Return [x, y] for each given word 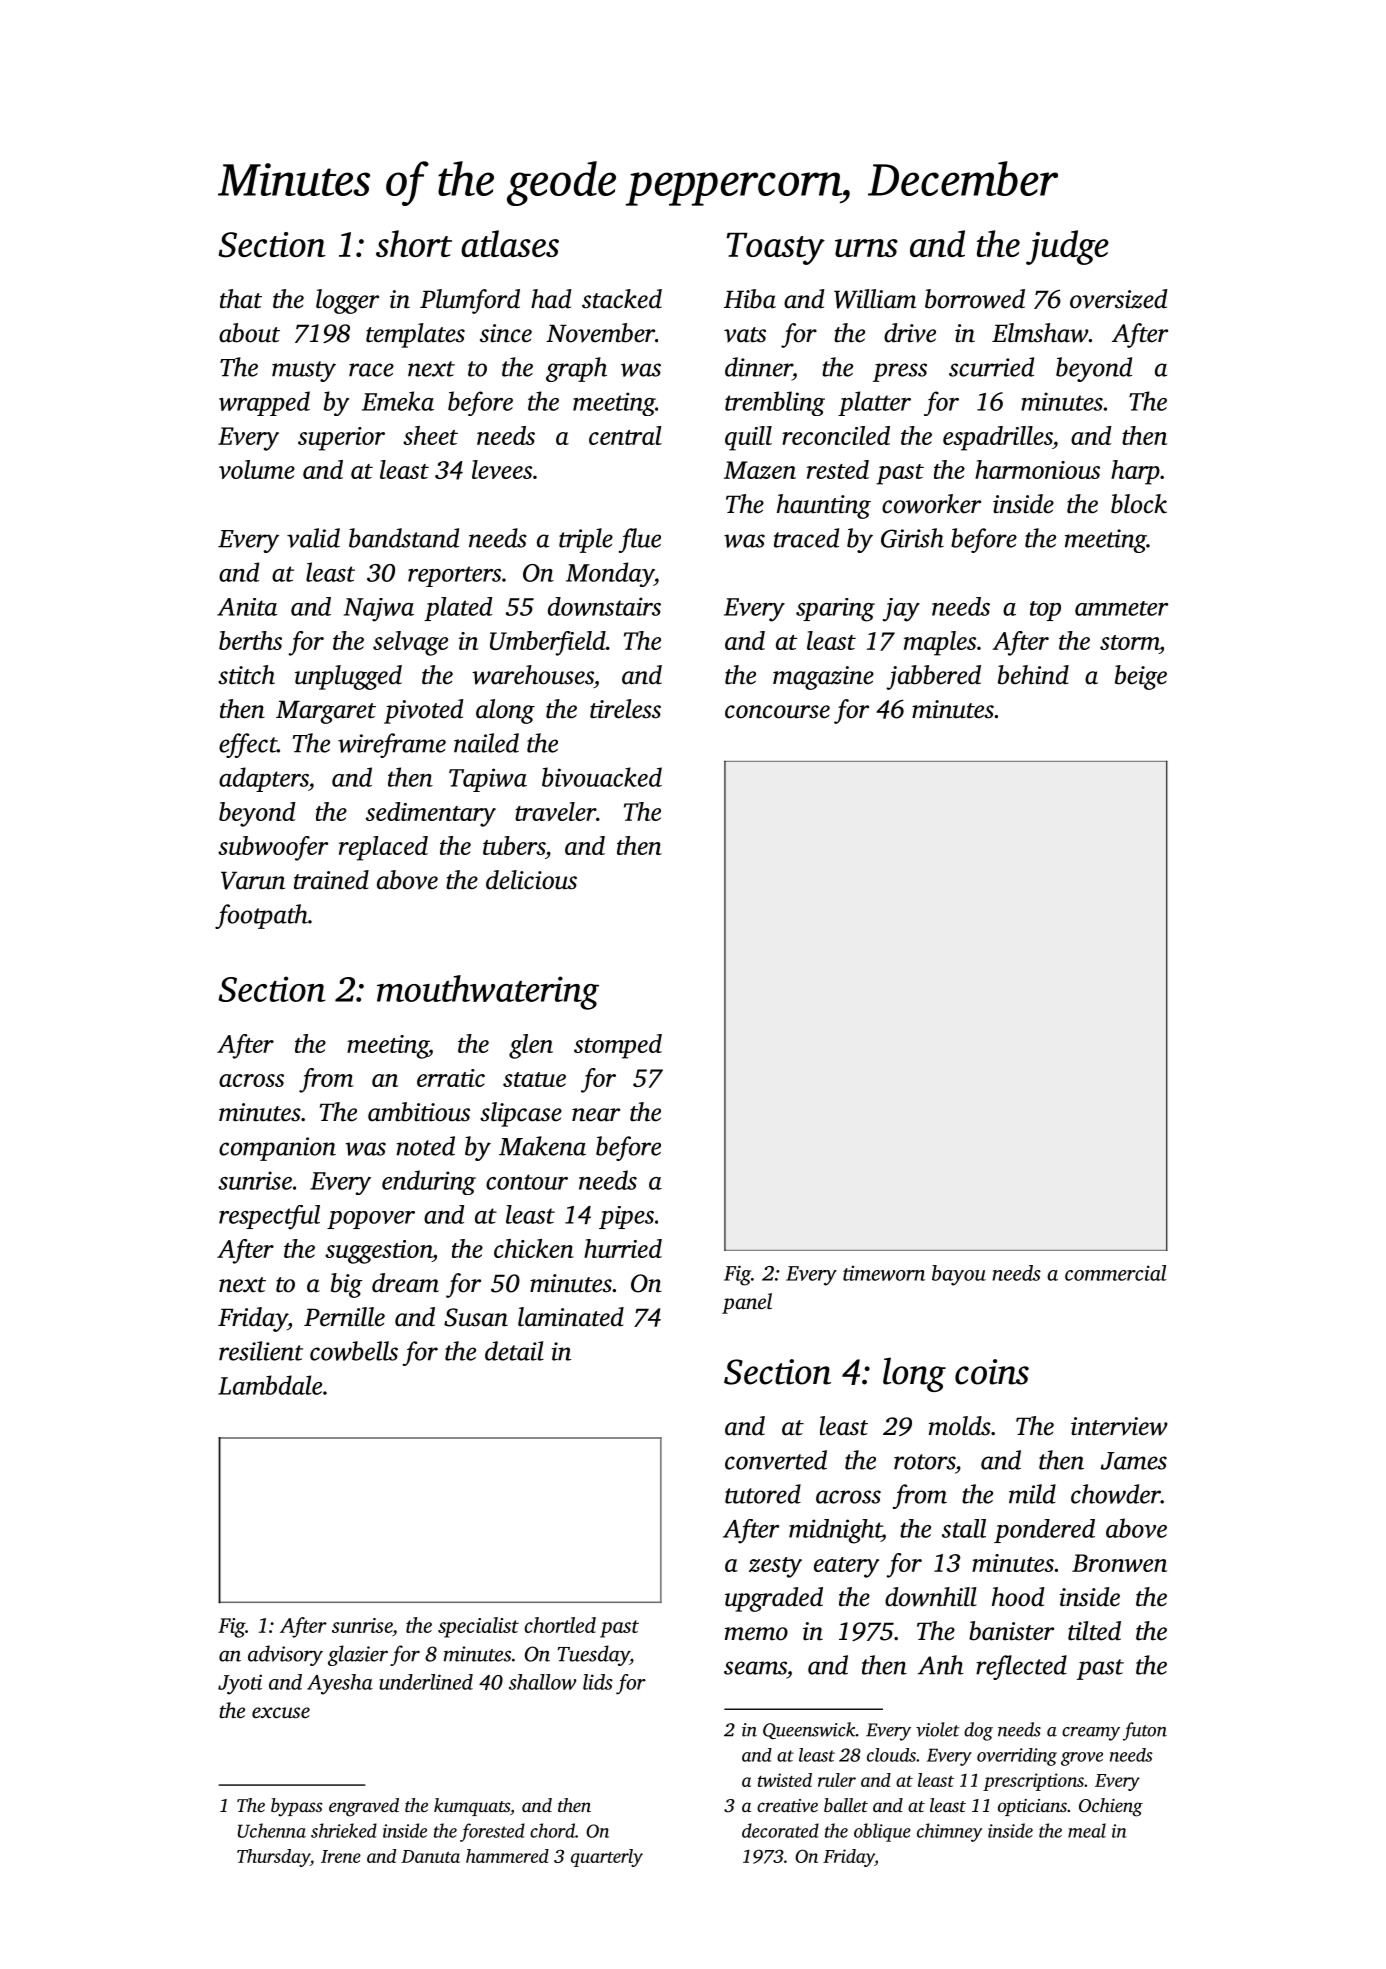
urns [866, 248]
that [241, 299]
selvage [410, 643]
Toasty [775, 249]
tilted [1094, 1631]
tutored [763, 1494]
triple [586, 540]
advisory [285, 1655]
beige [1141, 677]
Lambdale [270, 1385]
